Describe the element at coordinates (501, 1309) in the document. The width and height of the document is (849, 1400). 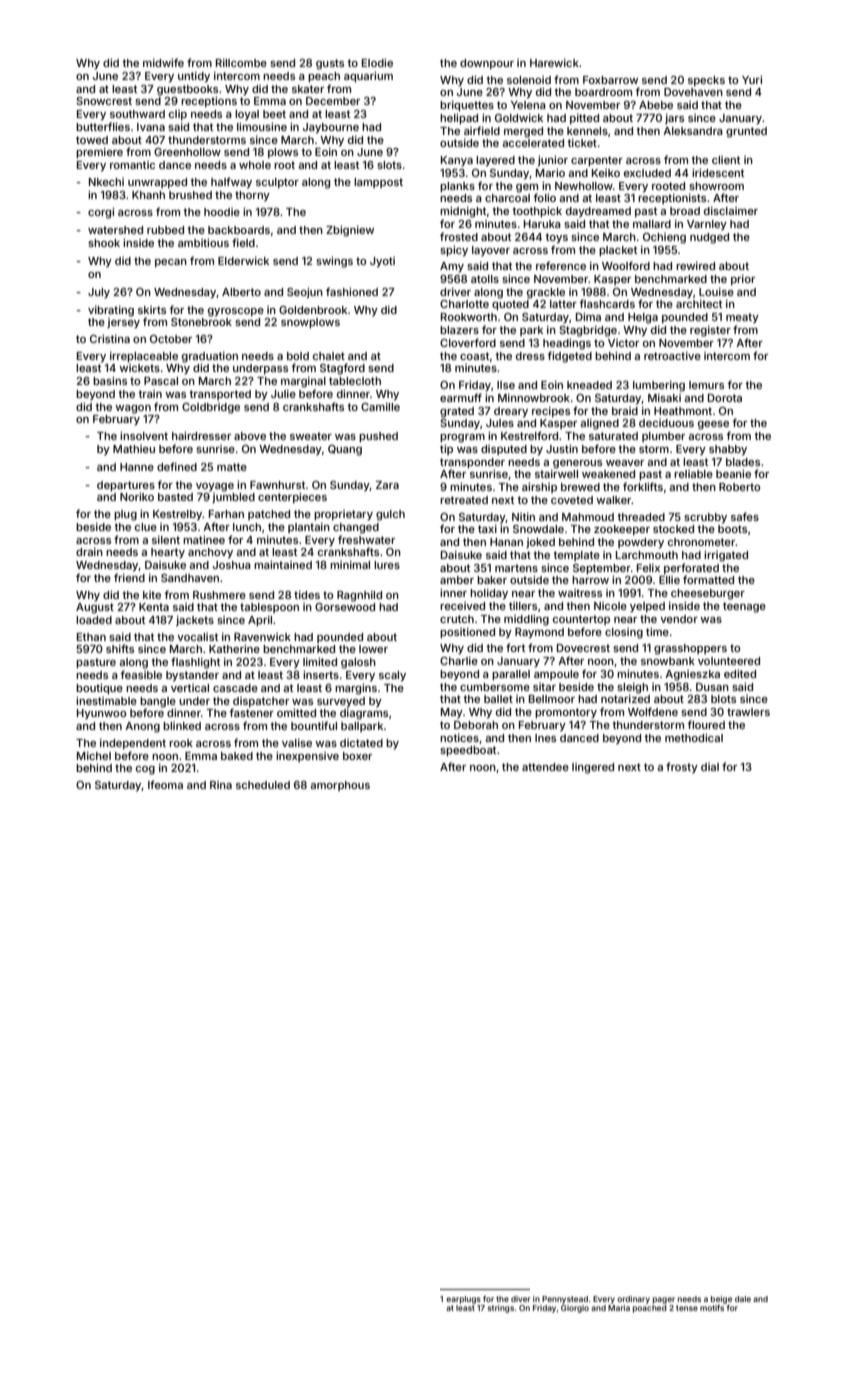
I see `strings` at that location.
